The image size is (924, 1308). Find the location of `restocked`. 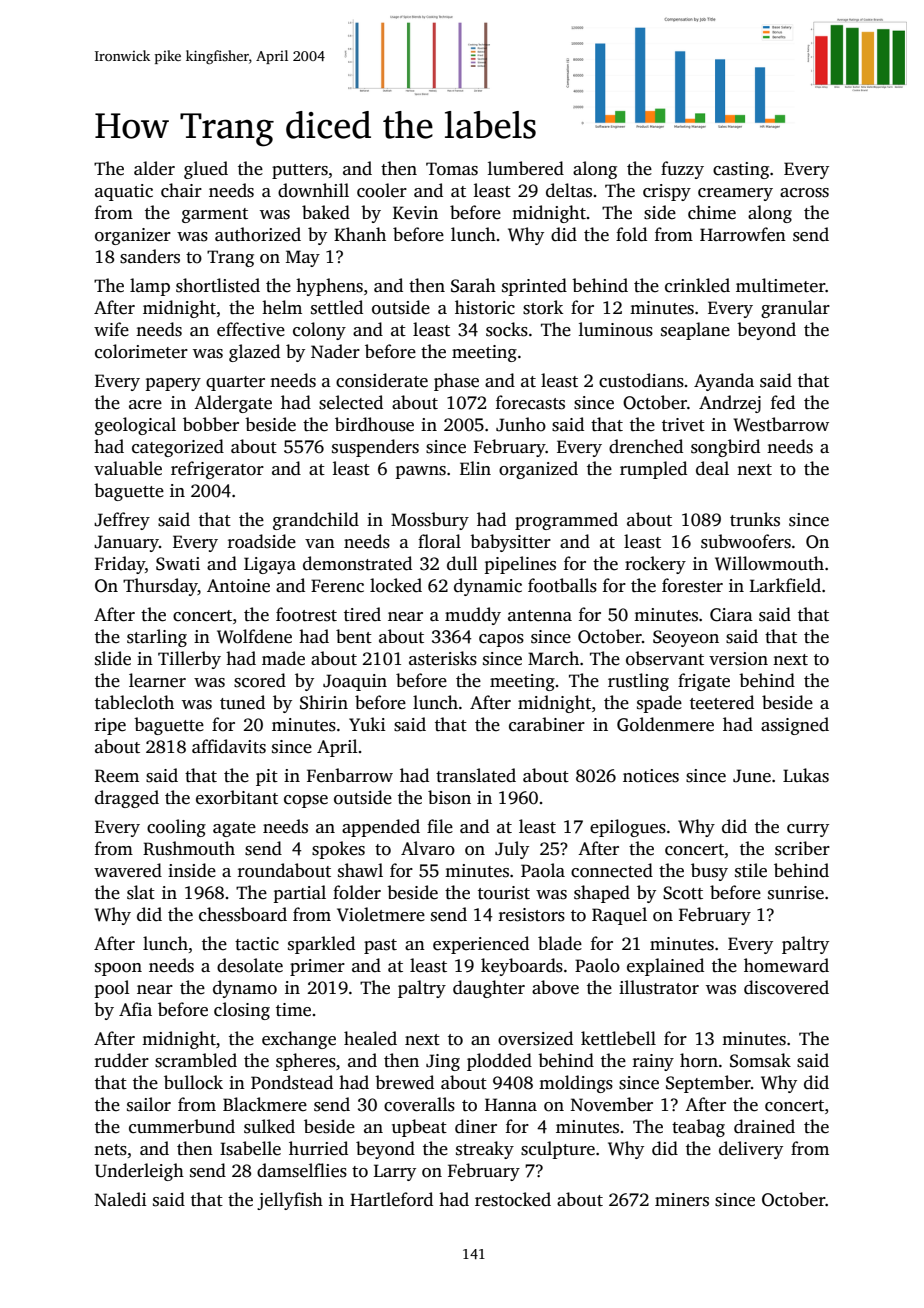

restocked is located at coordinates (513, 1199).
